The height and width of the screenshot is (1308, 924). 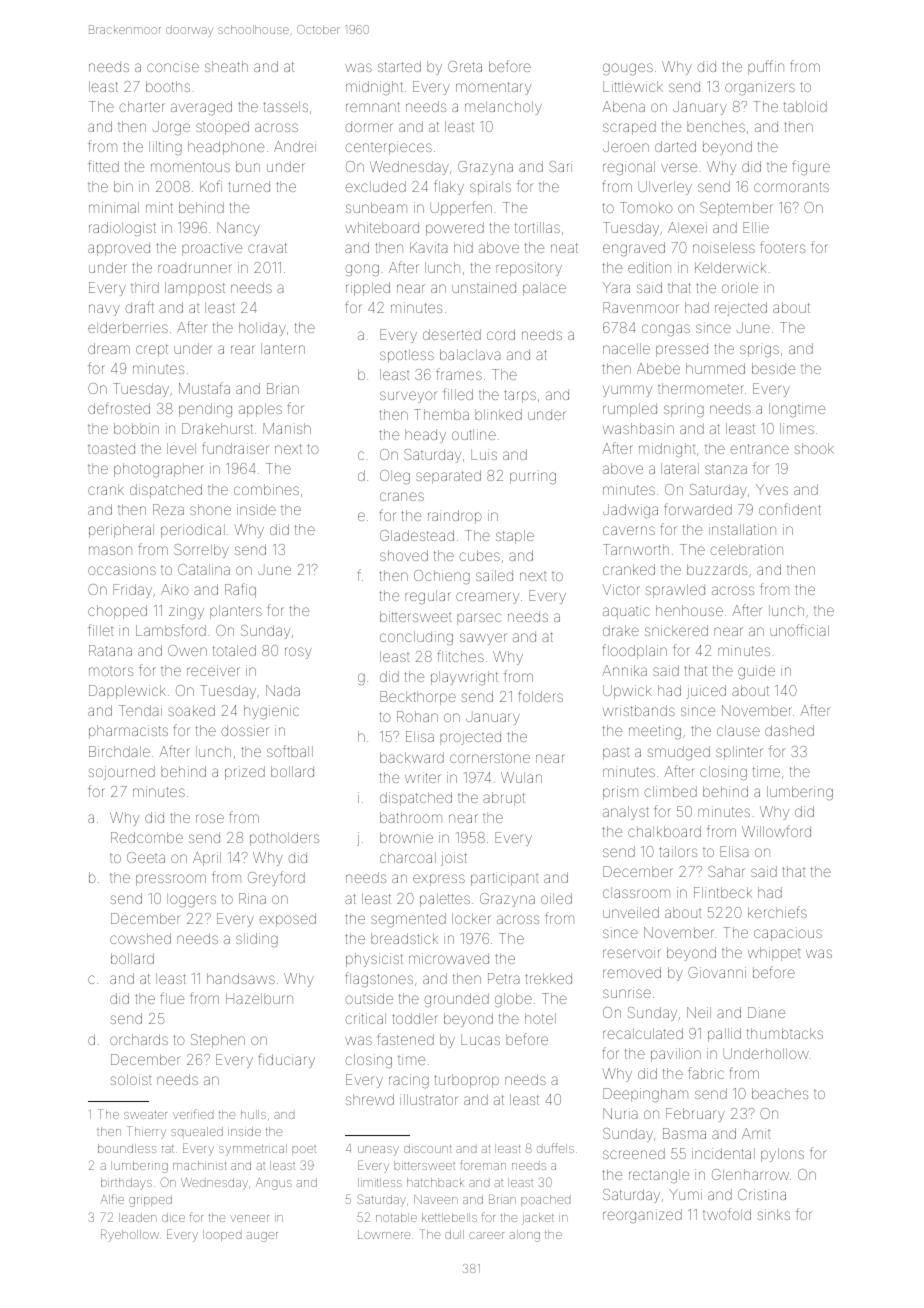 What do you see at coordinates (746, 549) in the screenshot?
I see `celebration` at bounding box center [746, 549].
